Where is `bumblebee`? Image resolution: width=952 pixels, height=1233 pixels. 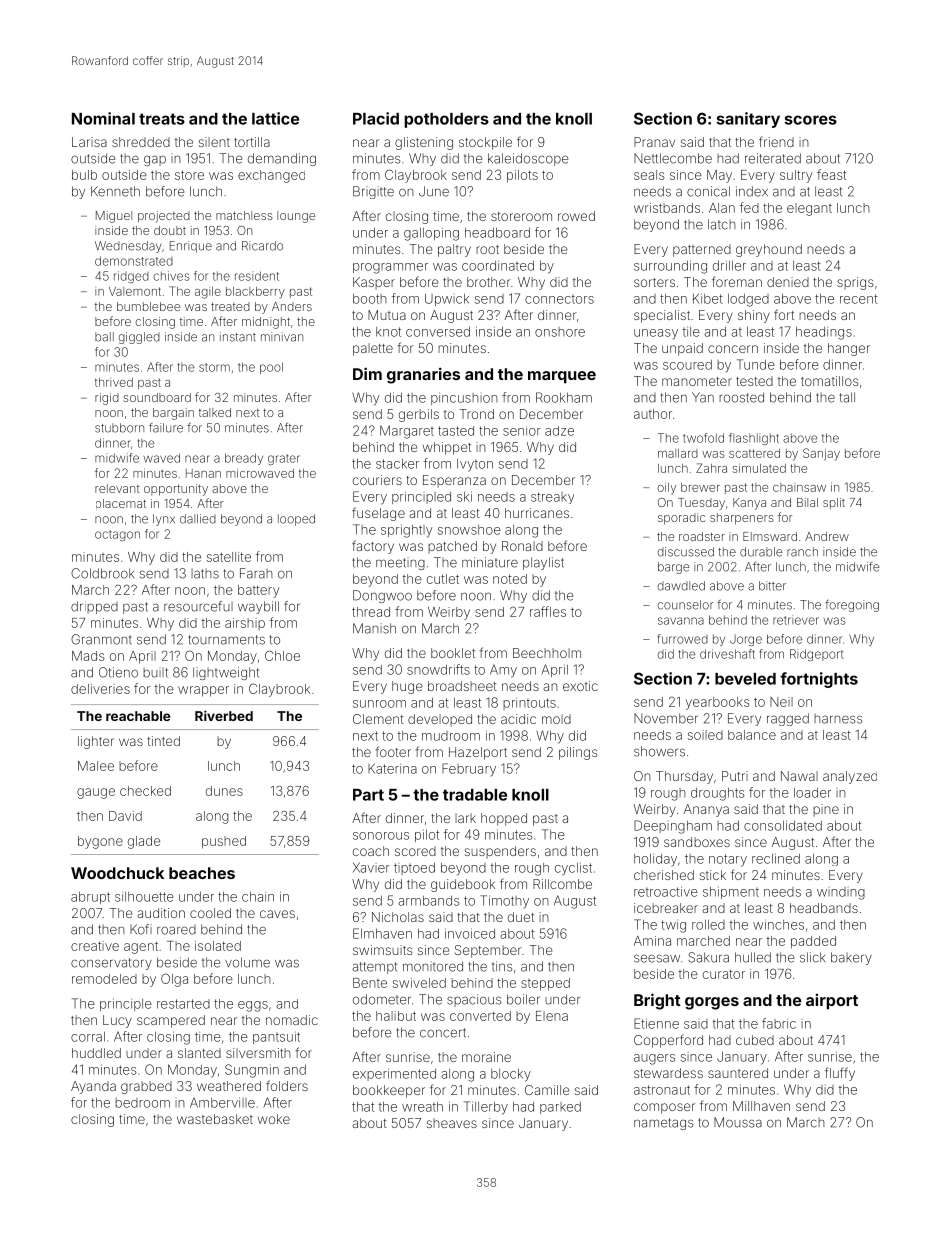
bumblebee is located at coordinates (148, 306).
